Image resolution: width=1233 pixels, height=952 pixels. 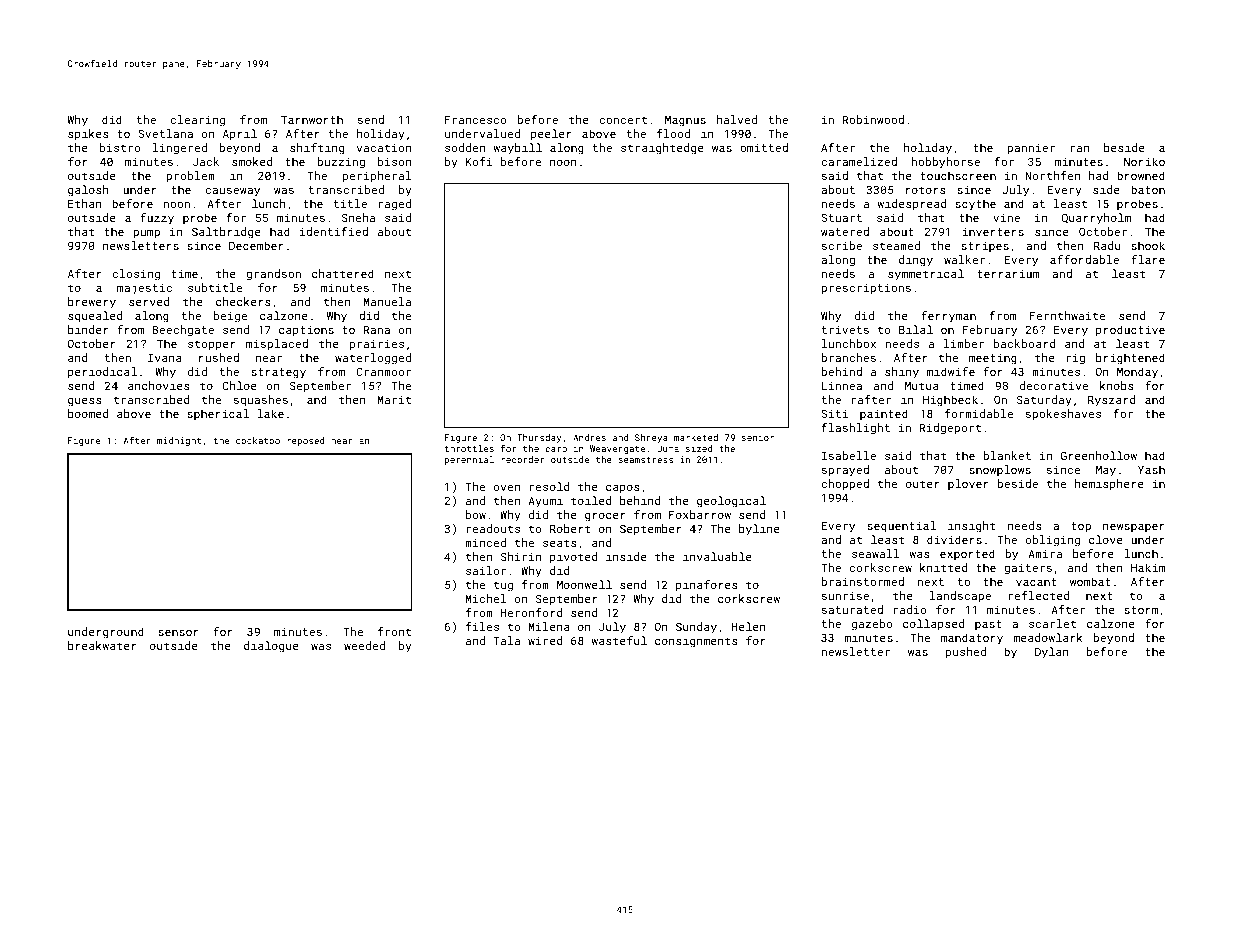 What do you see at coordinates (387, 301) in the screenshot?
I see `Manuela` at bounding box center [387, 301].
